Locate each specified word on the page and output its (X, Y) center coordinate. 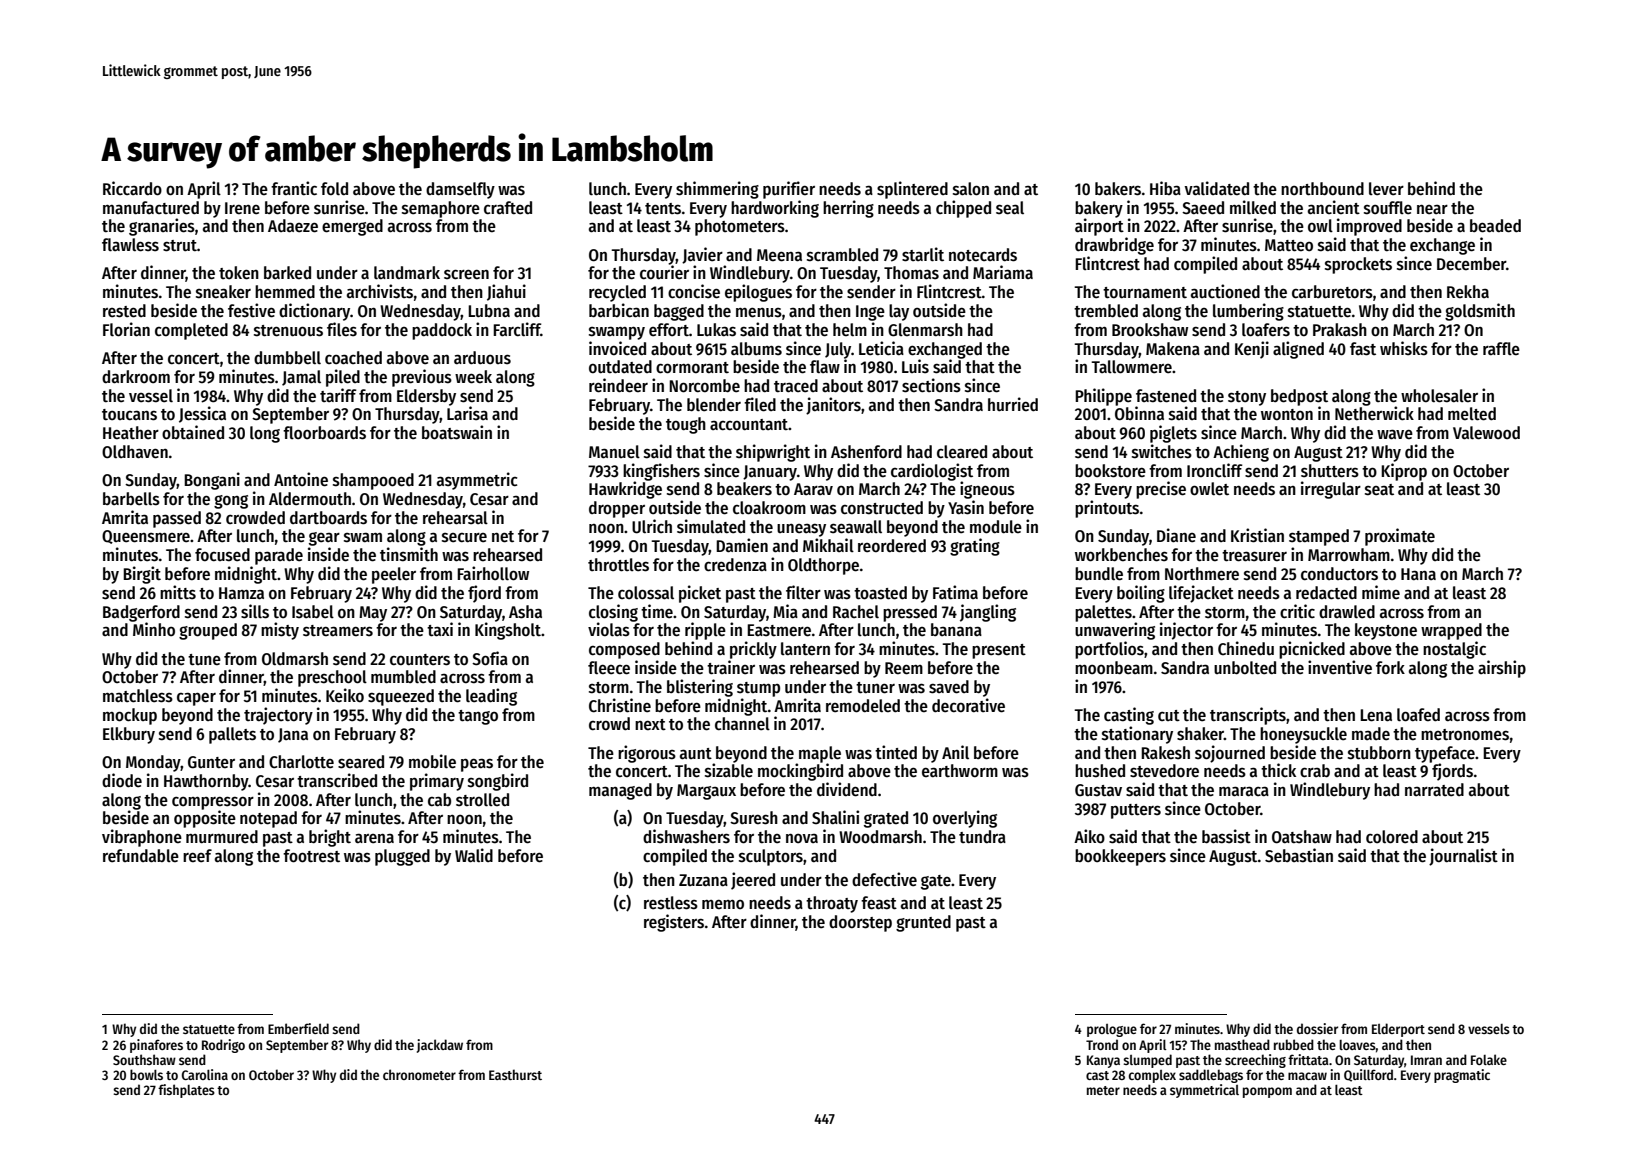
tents (663, 209)
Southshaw (144, 1059)
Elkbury (129, 735)
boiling (1141, 594)
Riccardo (132, 188)
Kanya (1103, 1061)
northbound (1322, 189)
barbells (131, 499)
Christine (620, 705)
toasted (880, 593)
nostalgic (1454, 650)
